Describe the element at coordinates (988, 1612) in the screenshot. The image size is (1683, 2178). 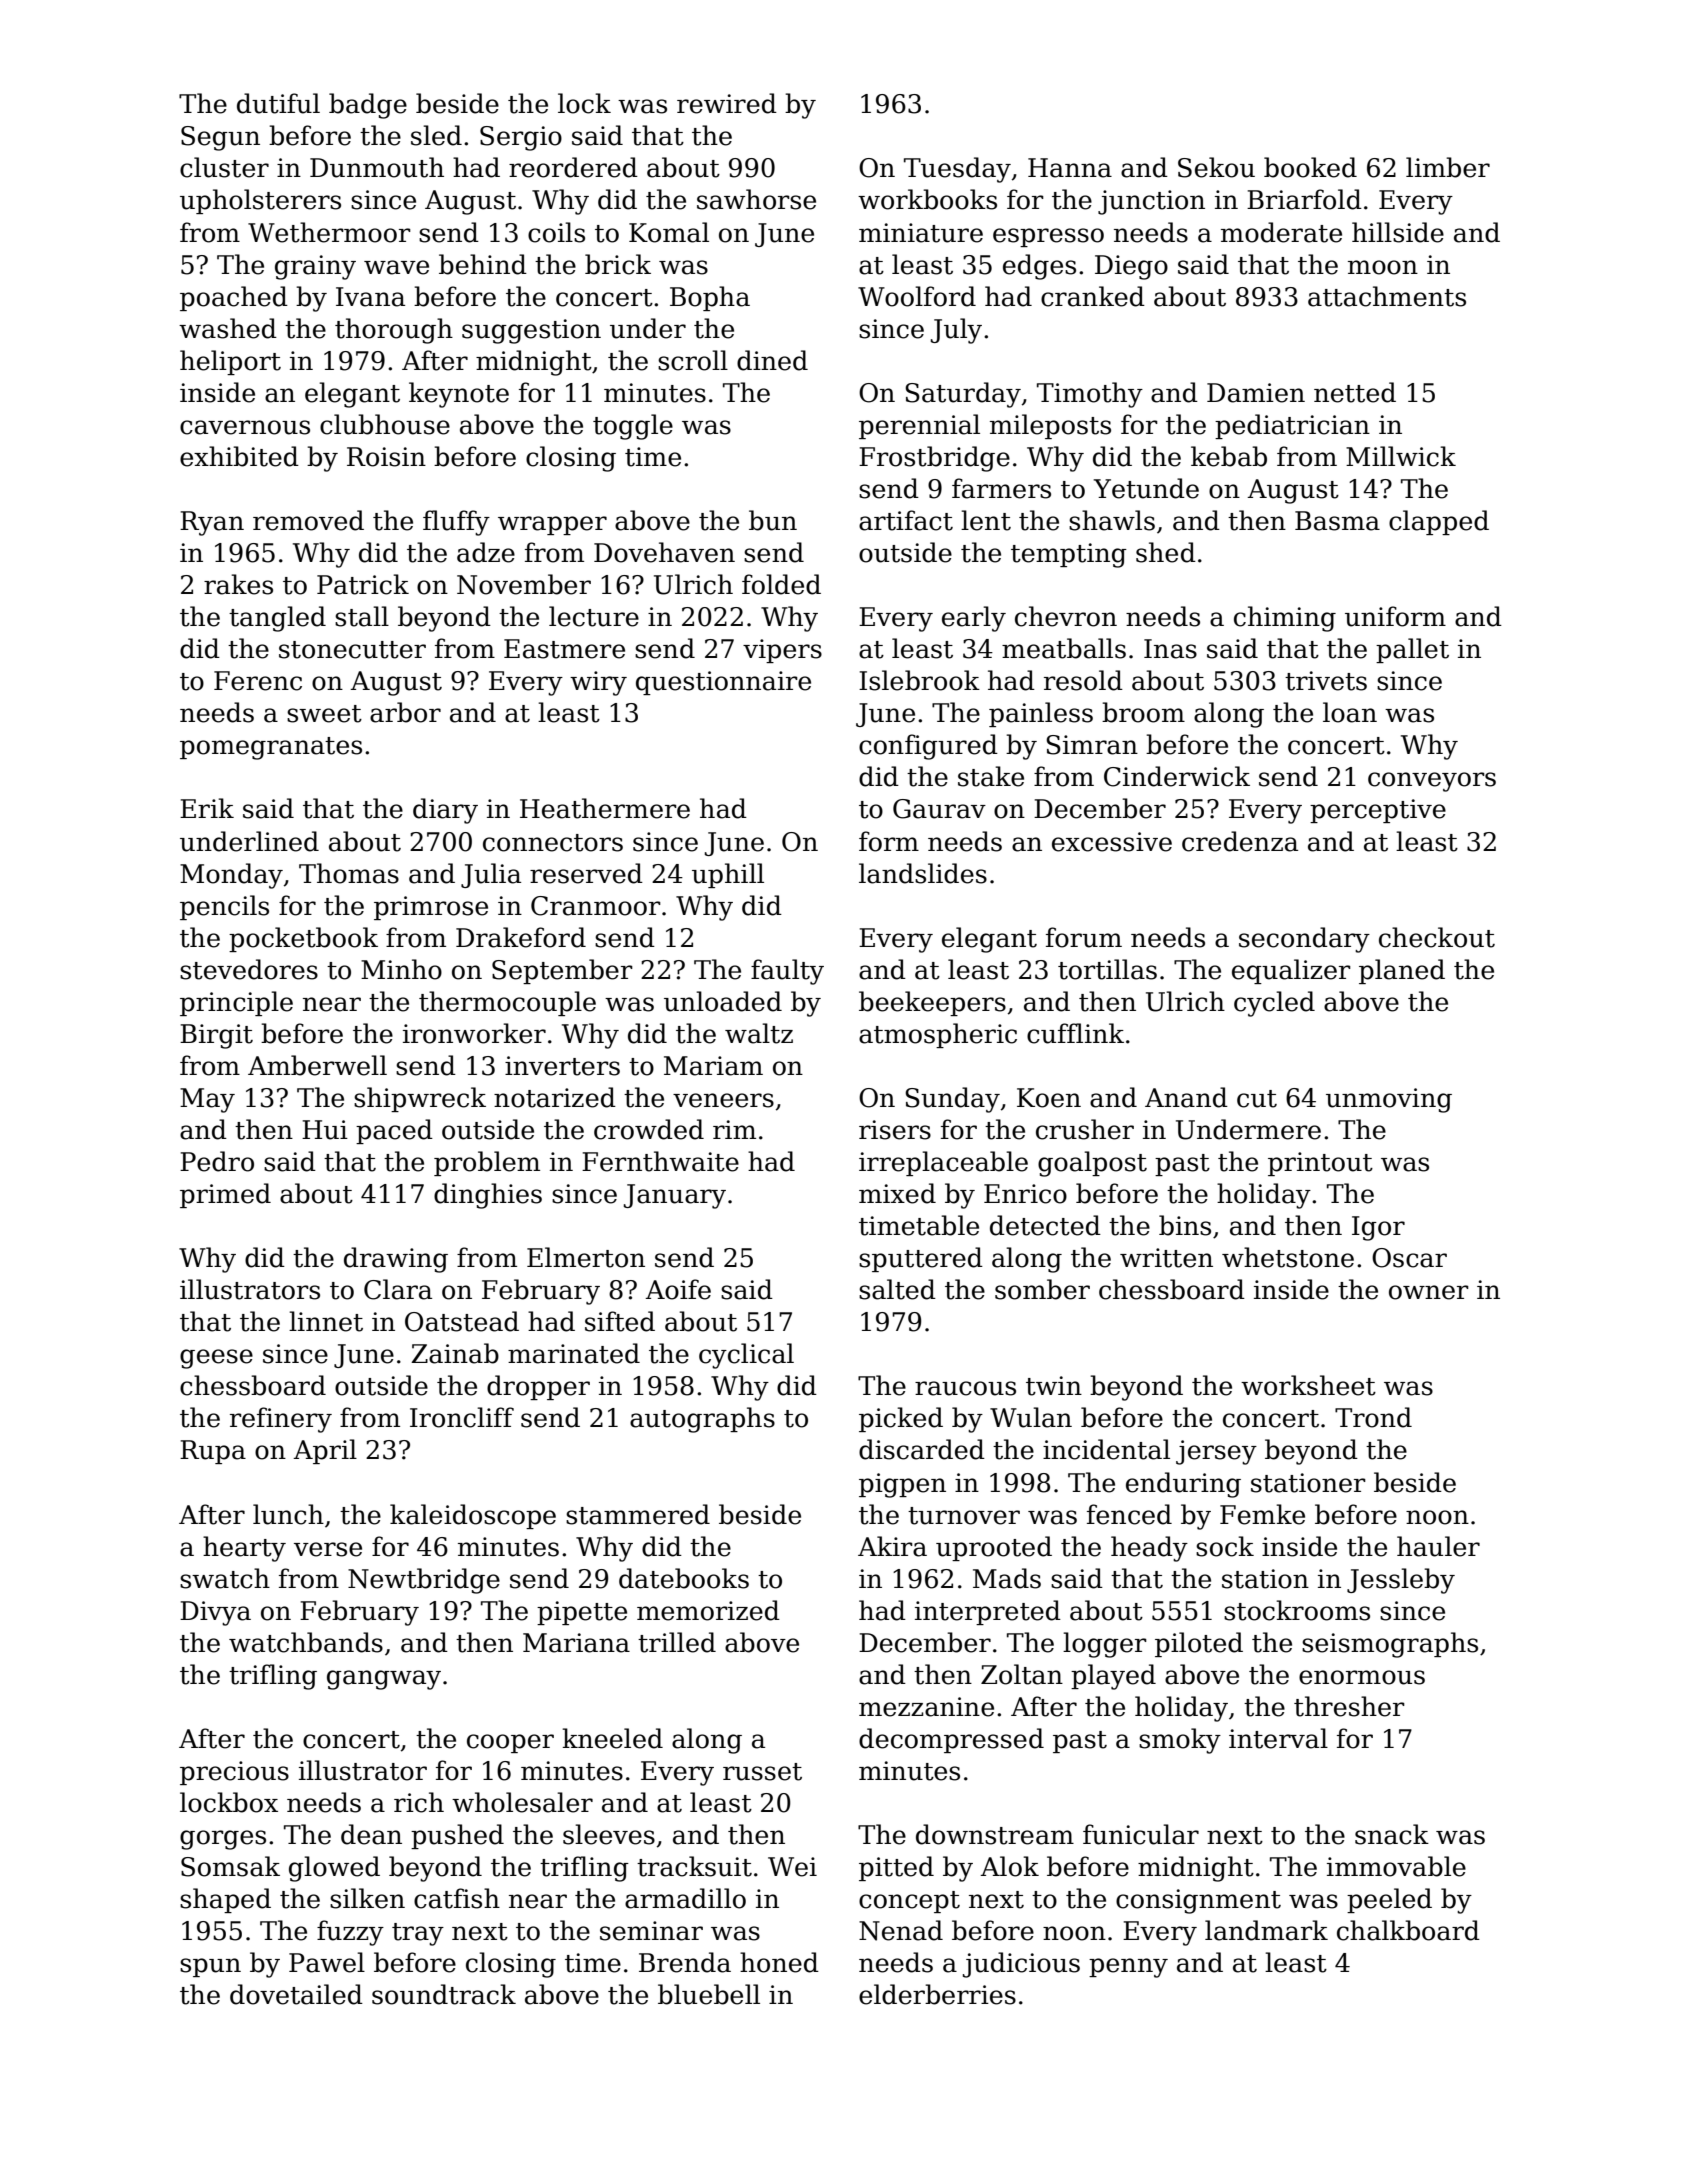
I see `interpreted` at that location.
